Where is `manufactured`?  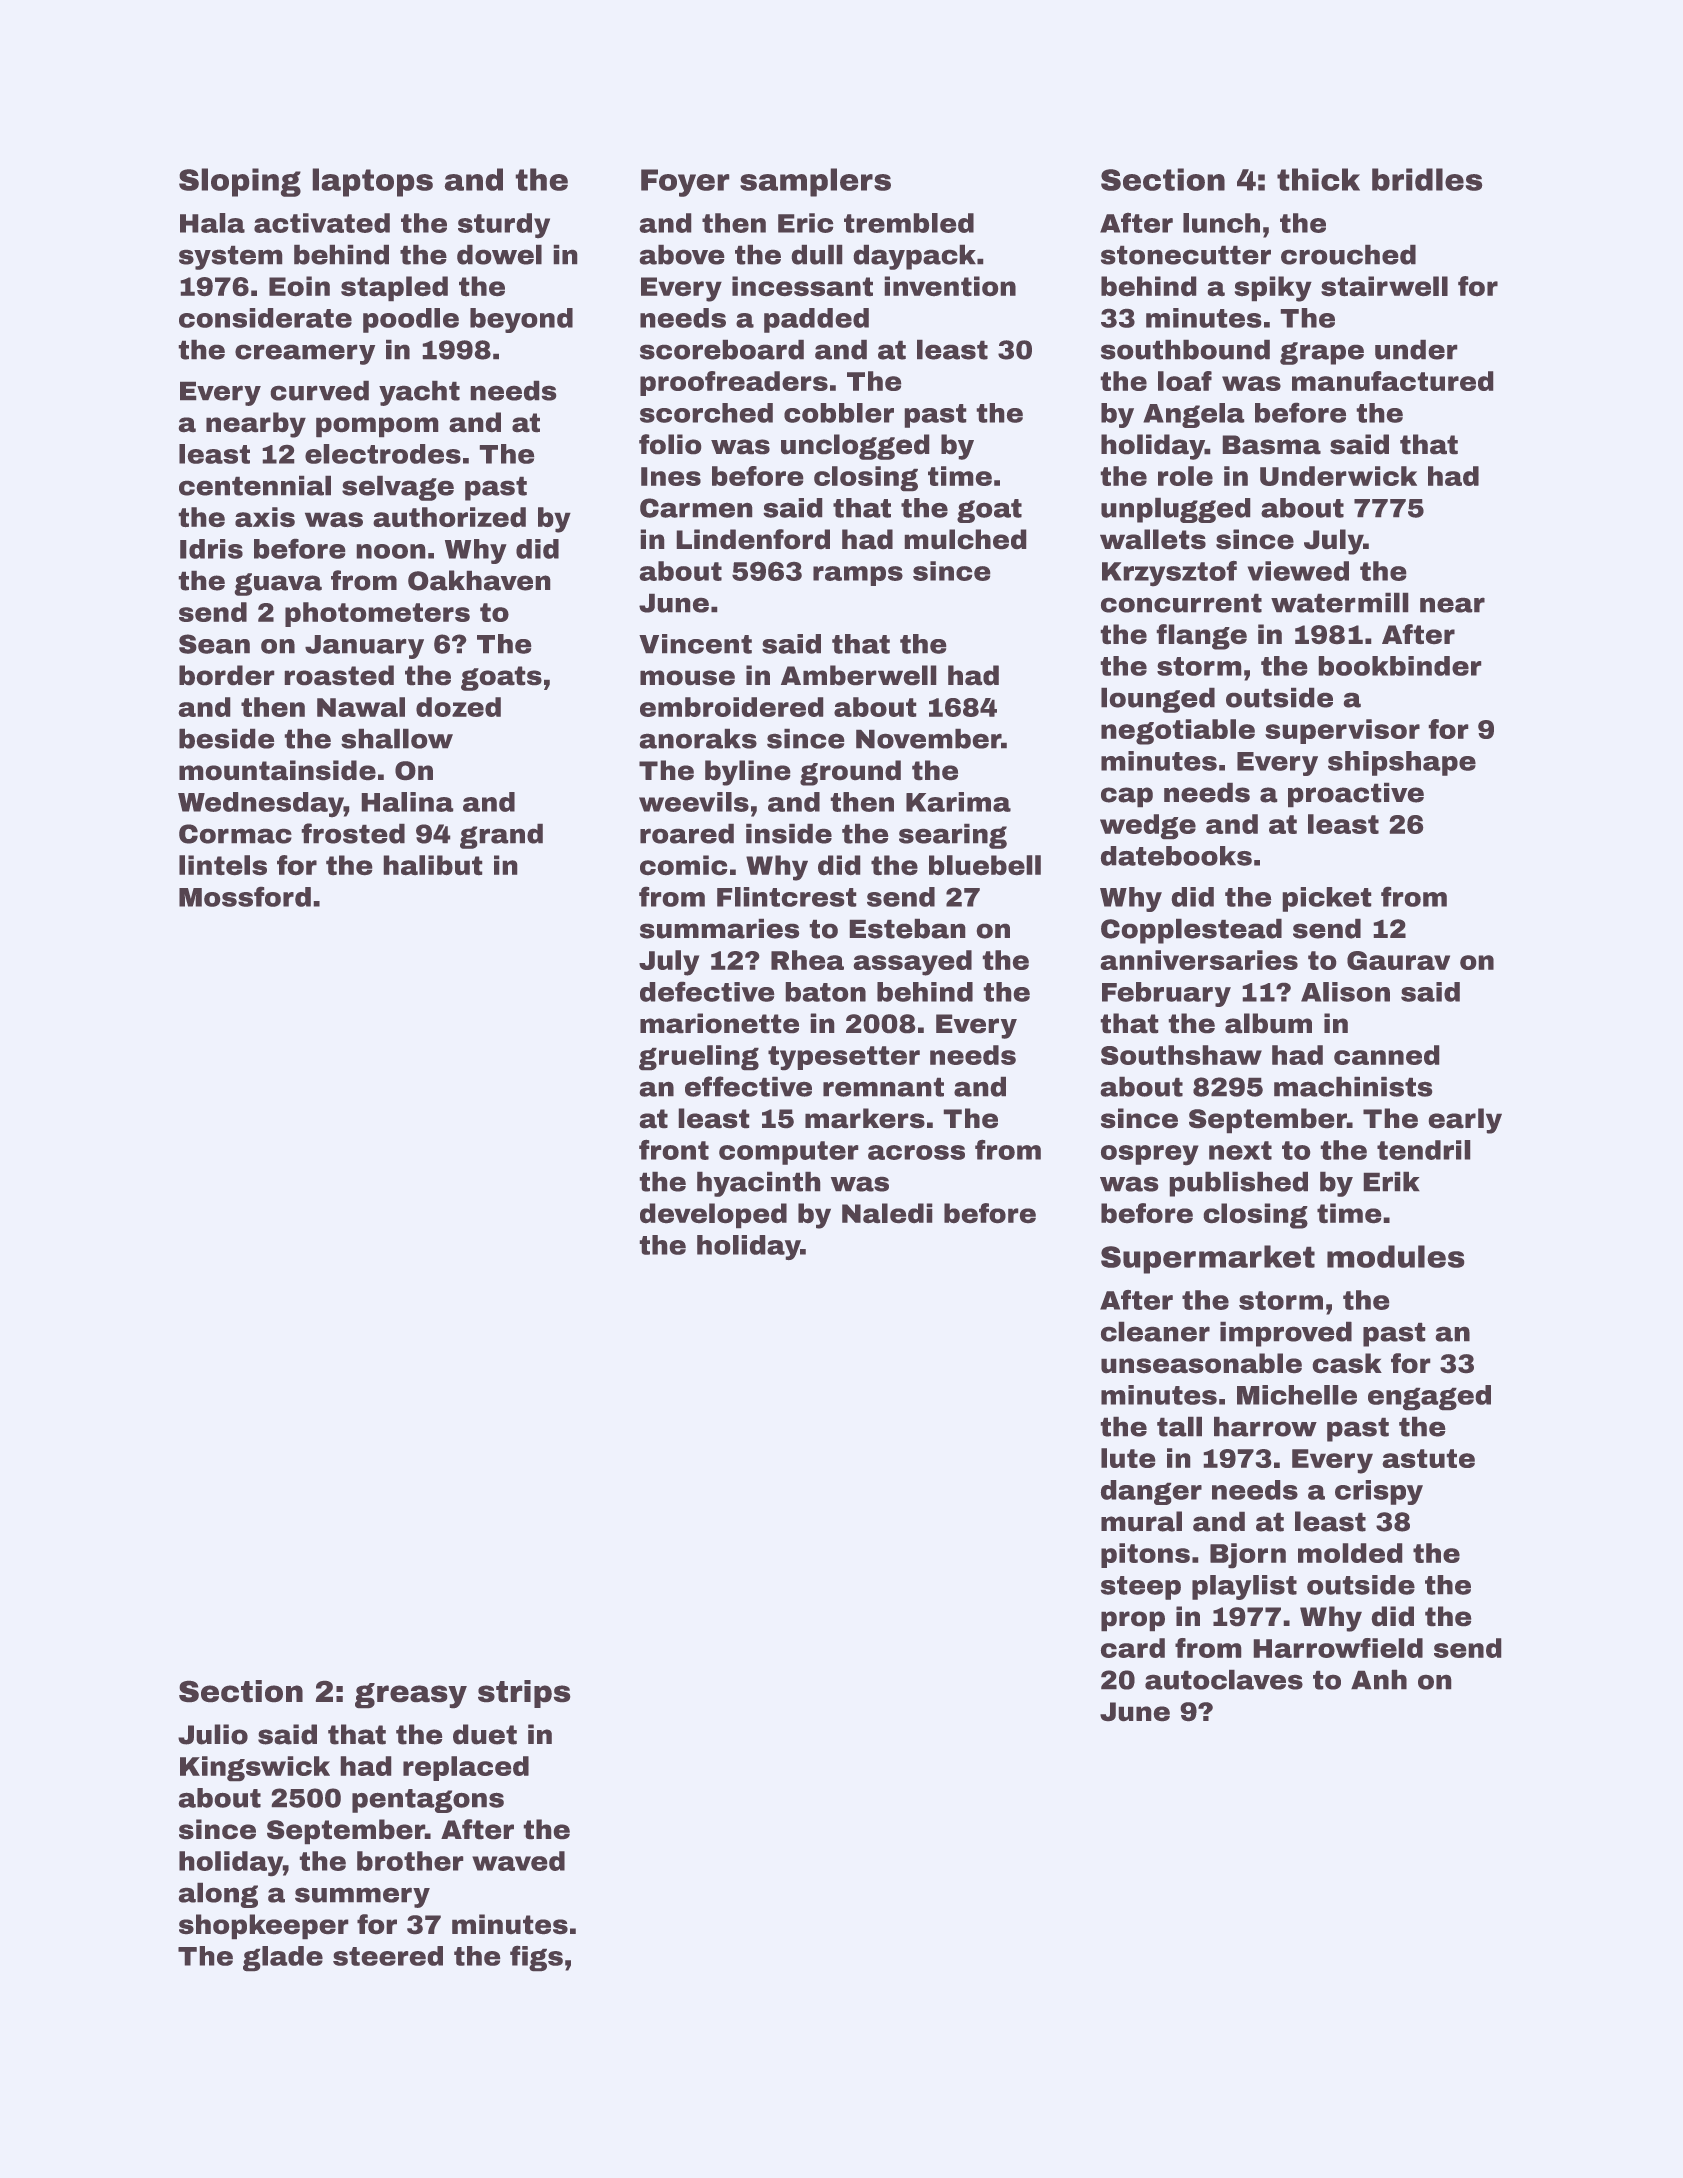 manufactured is located at coordinates (1393, 381).
